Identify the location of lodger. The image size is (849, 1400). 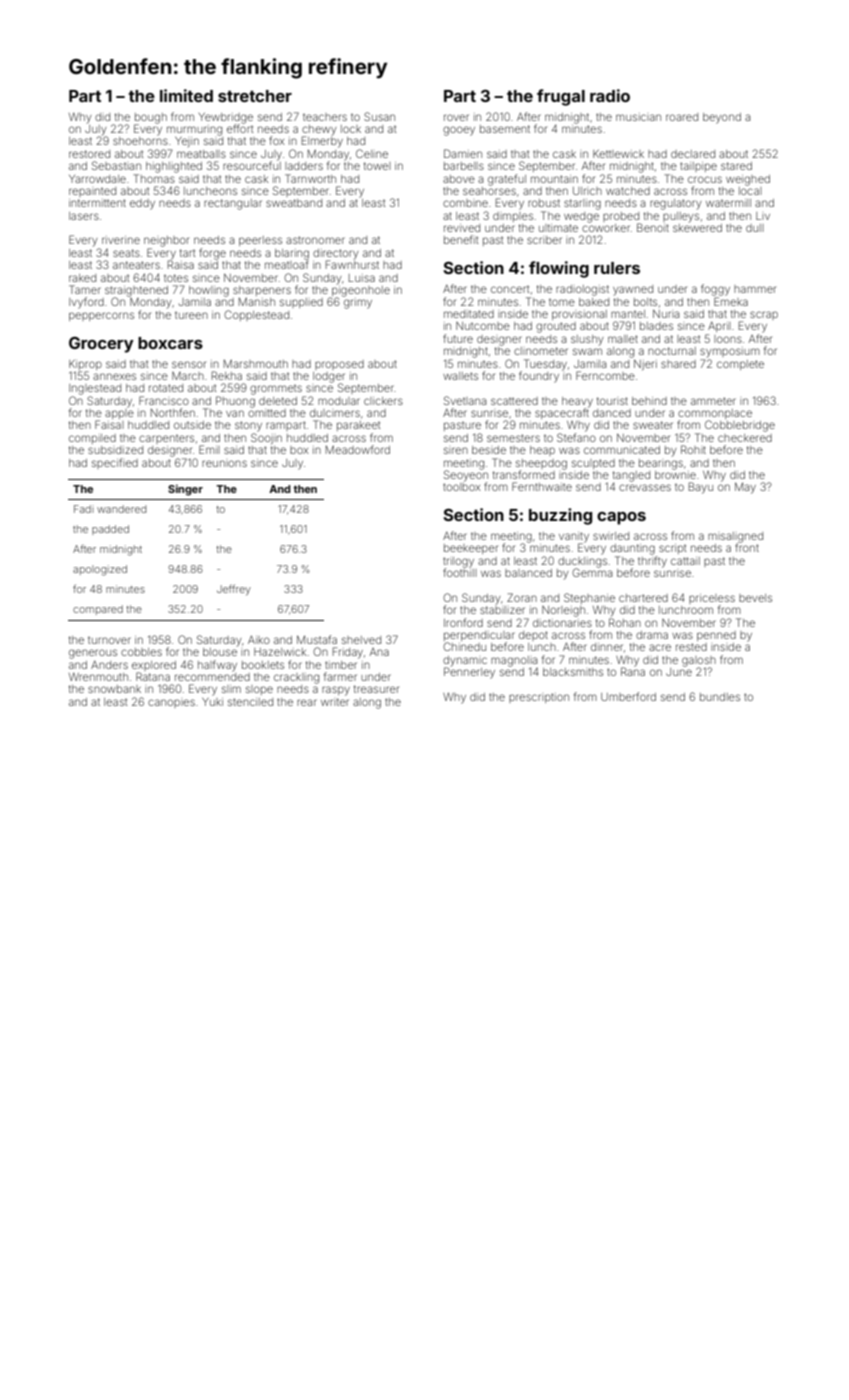
(329, 377).
